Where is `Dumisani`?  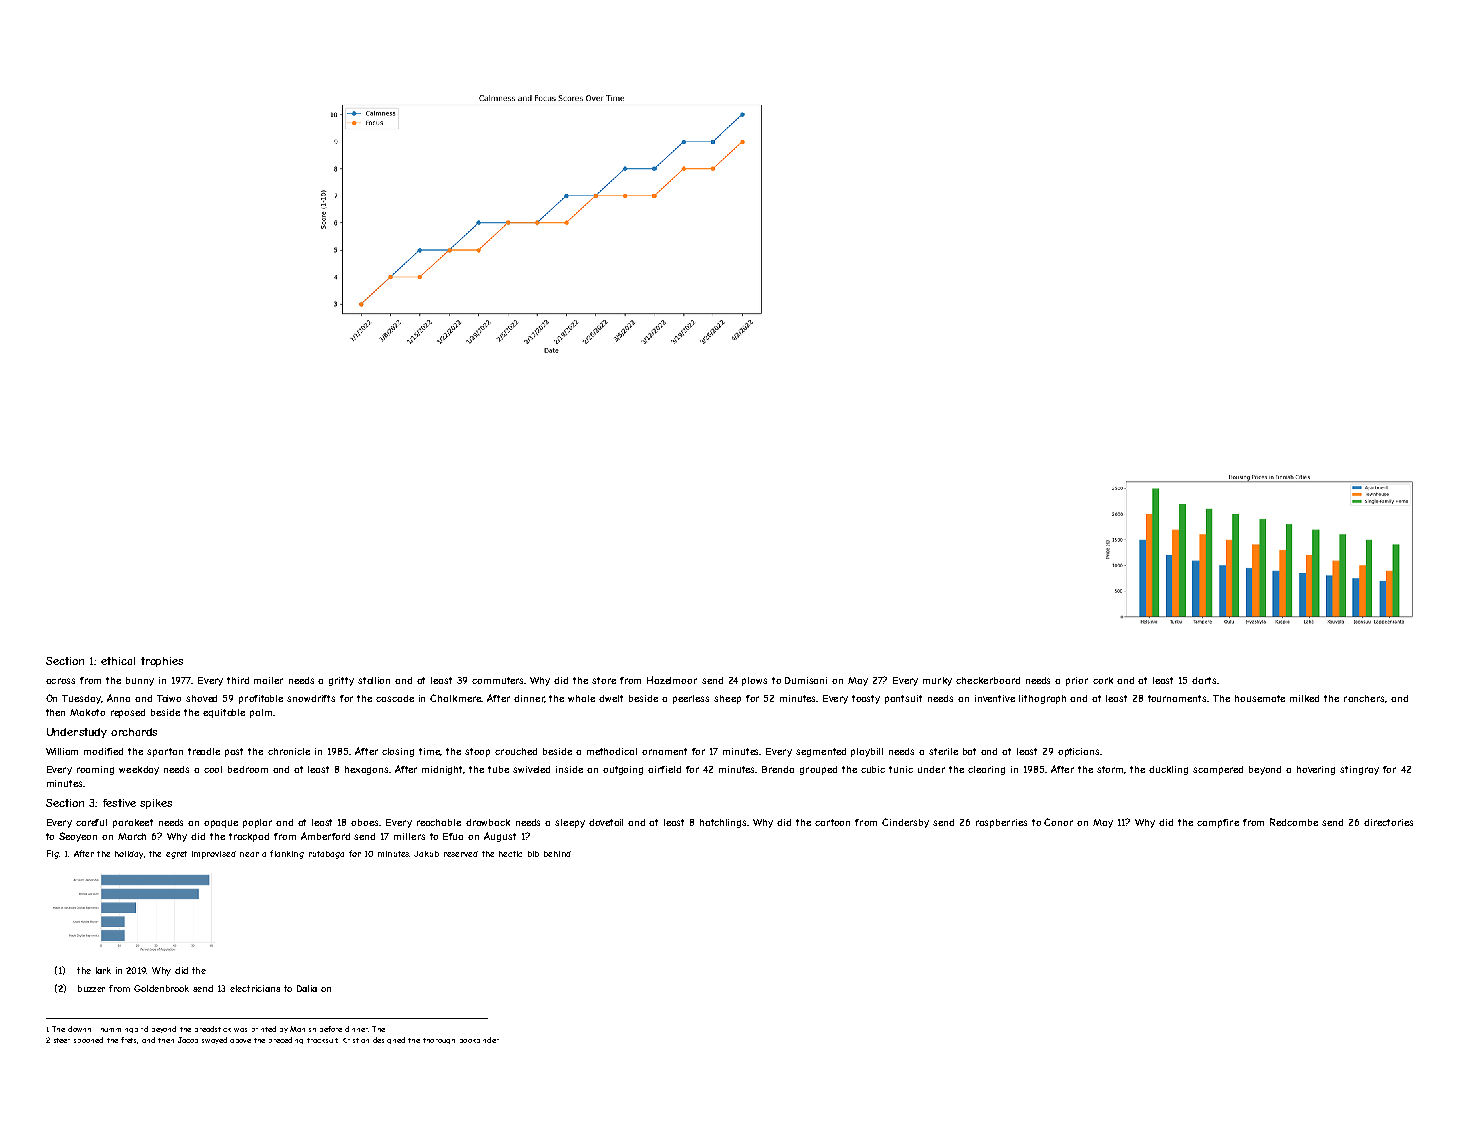 Dumisani is located at coordinates (806, 680).
